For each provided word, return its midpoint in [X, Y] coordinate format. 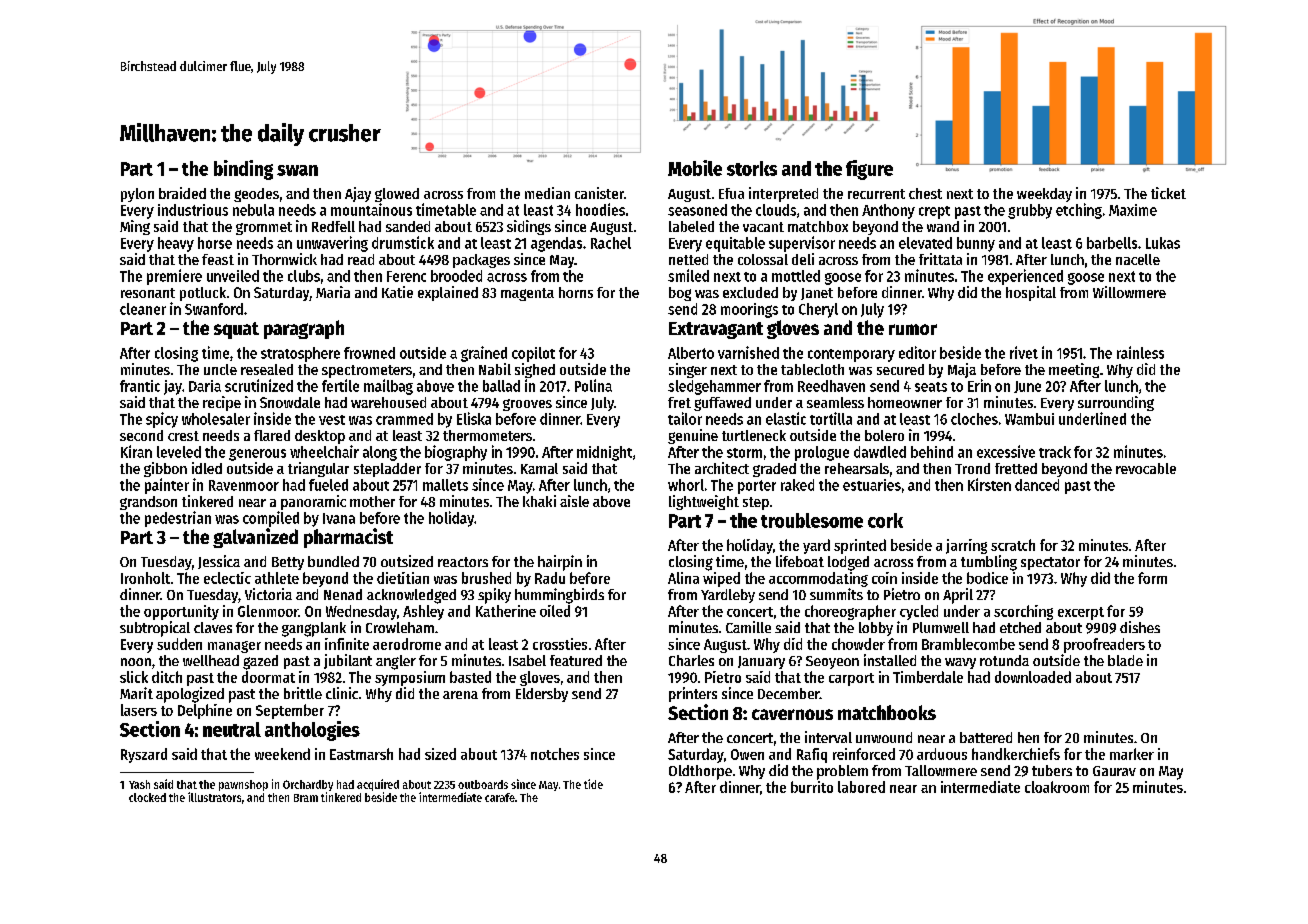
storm [744, 453]
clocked [147, 797]
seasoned [697, 210]
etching [1079, 211]
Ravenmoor [244, 485]
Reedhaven [831, 386]
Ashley [423, 612]
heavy [176, 244]
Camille [748, 627]
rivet [1024, 352]
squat [236, 330]
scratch [1013, 545]
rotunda [1004, 660]
